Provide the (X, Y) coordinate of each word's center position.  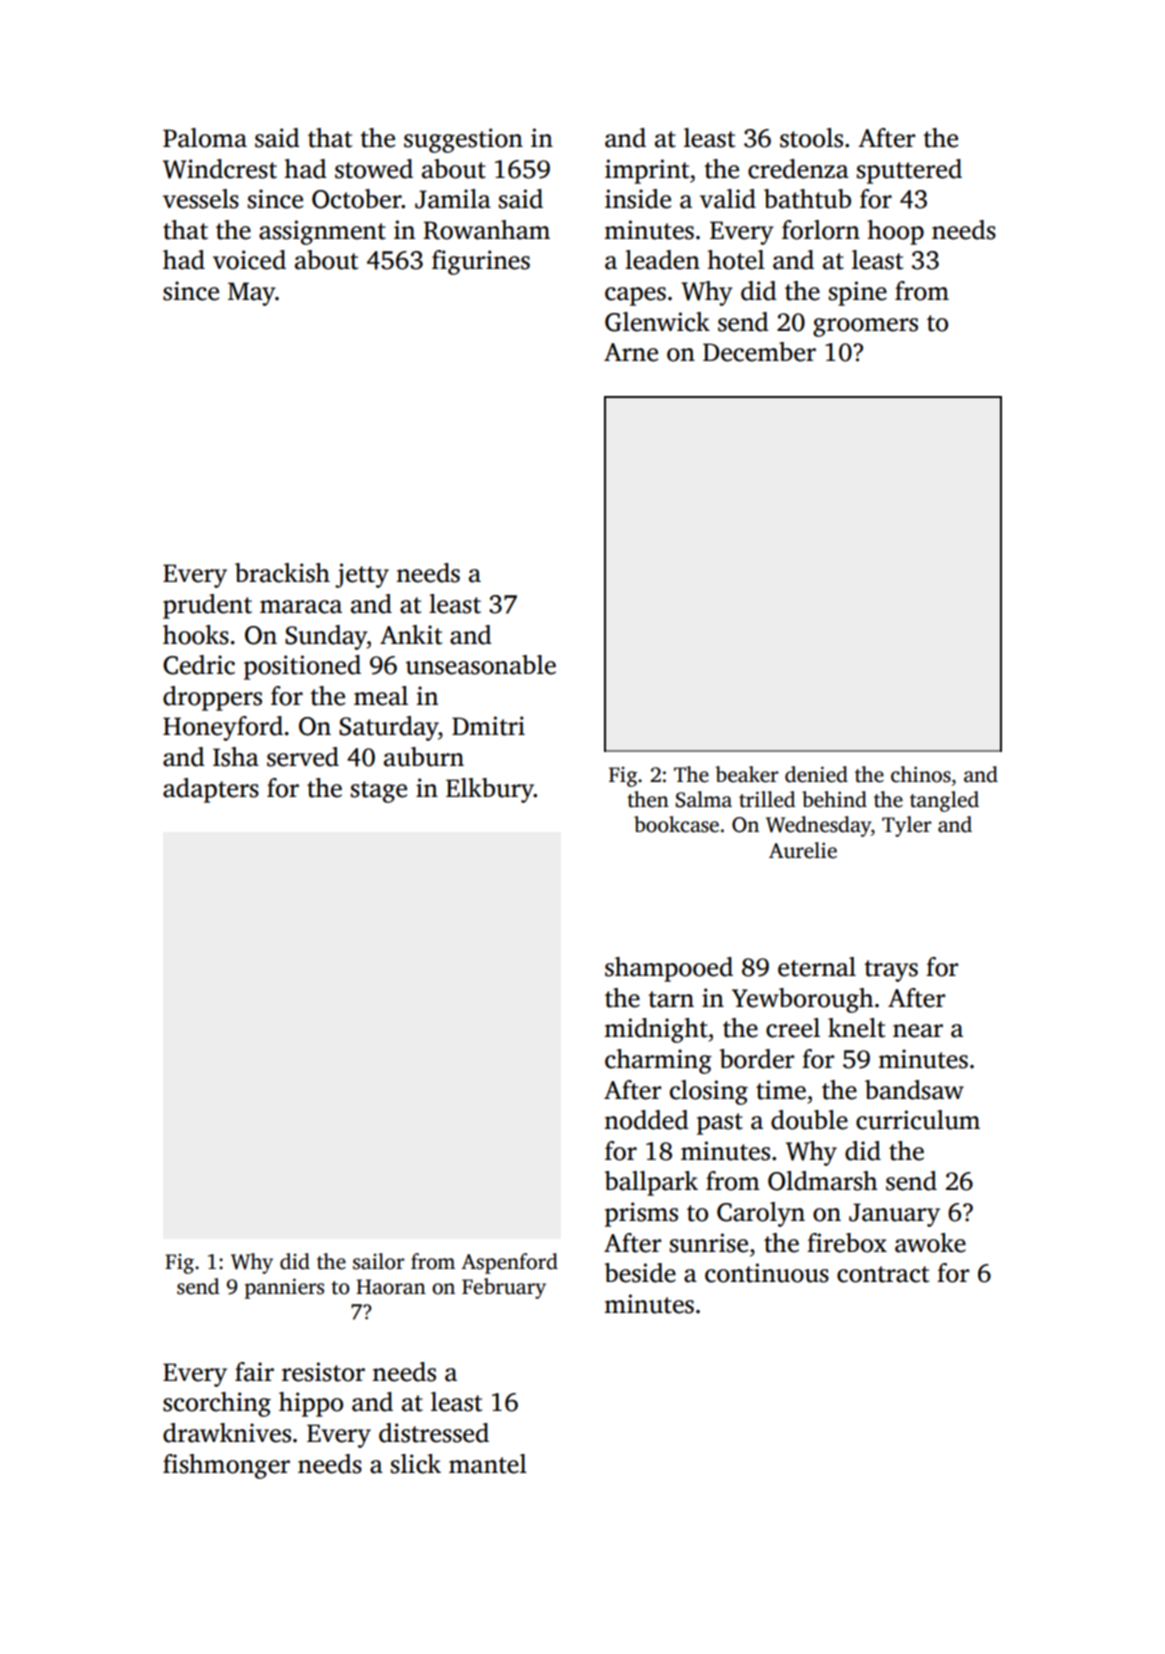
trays (891, 971)
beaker (746, 774)
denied (816, 774)
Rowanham (486, 230)
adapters (211, 790)
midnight (656, 1030)
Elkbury (490, 790)
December (759, 352)
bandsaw (914, 1090)
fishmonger (226, 1466)
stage (379, 792)
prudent (207, 606)
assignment (322, 232)
